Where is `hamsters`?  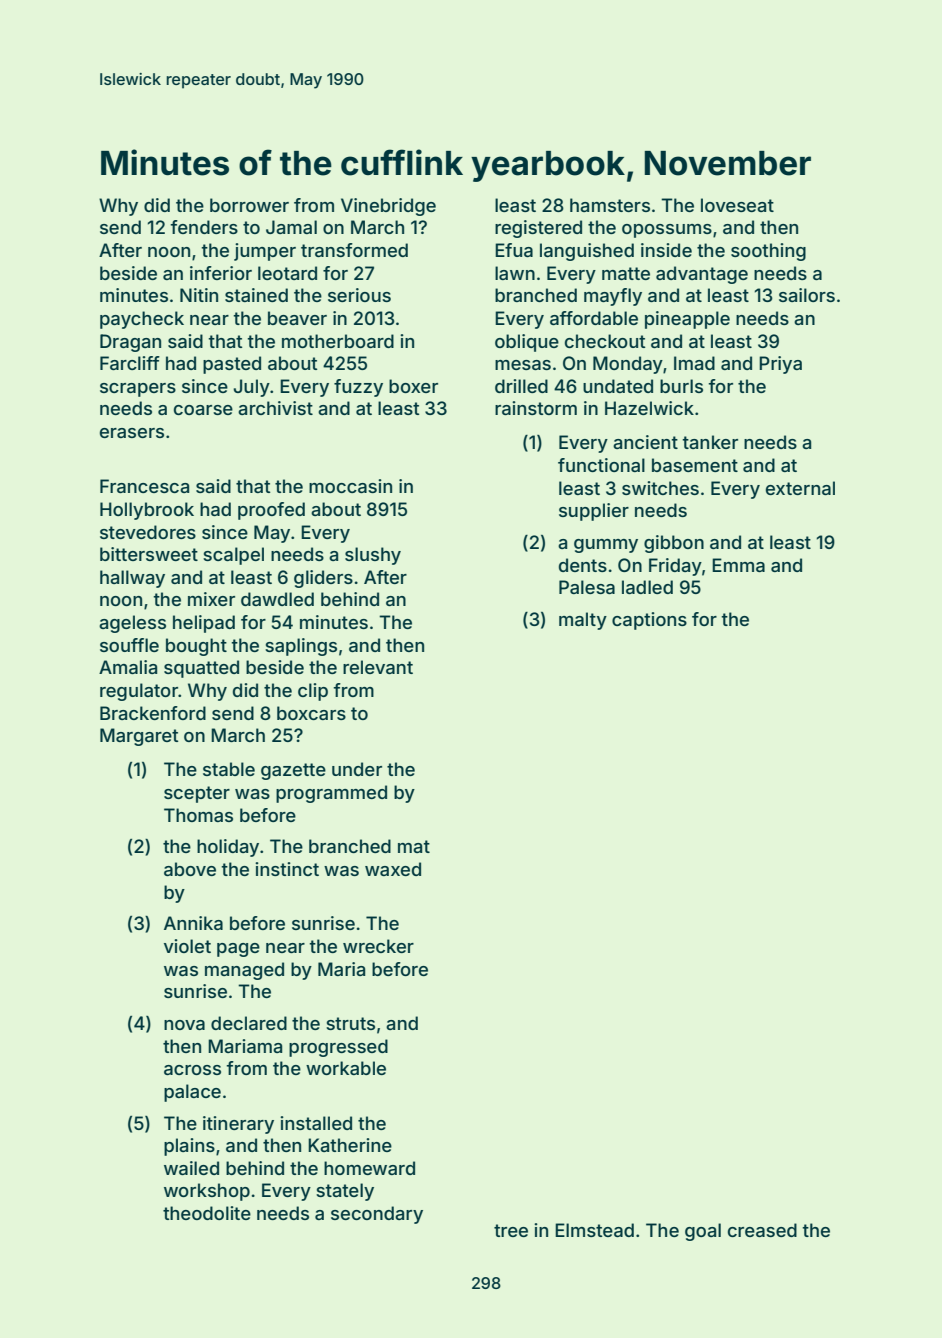 hamsters is located at coordinates (610, 205).
